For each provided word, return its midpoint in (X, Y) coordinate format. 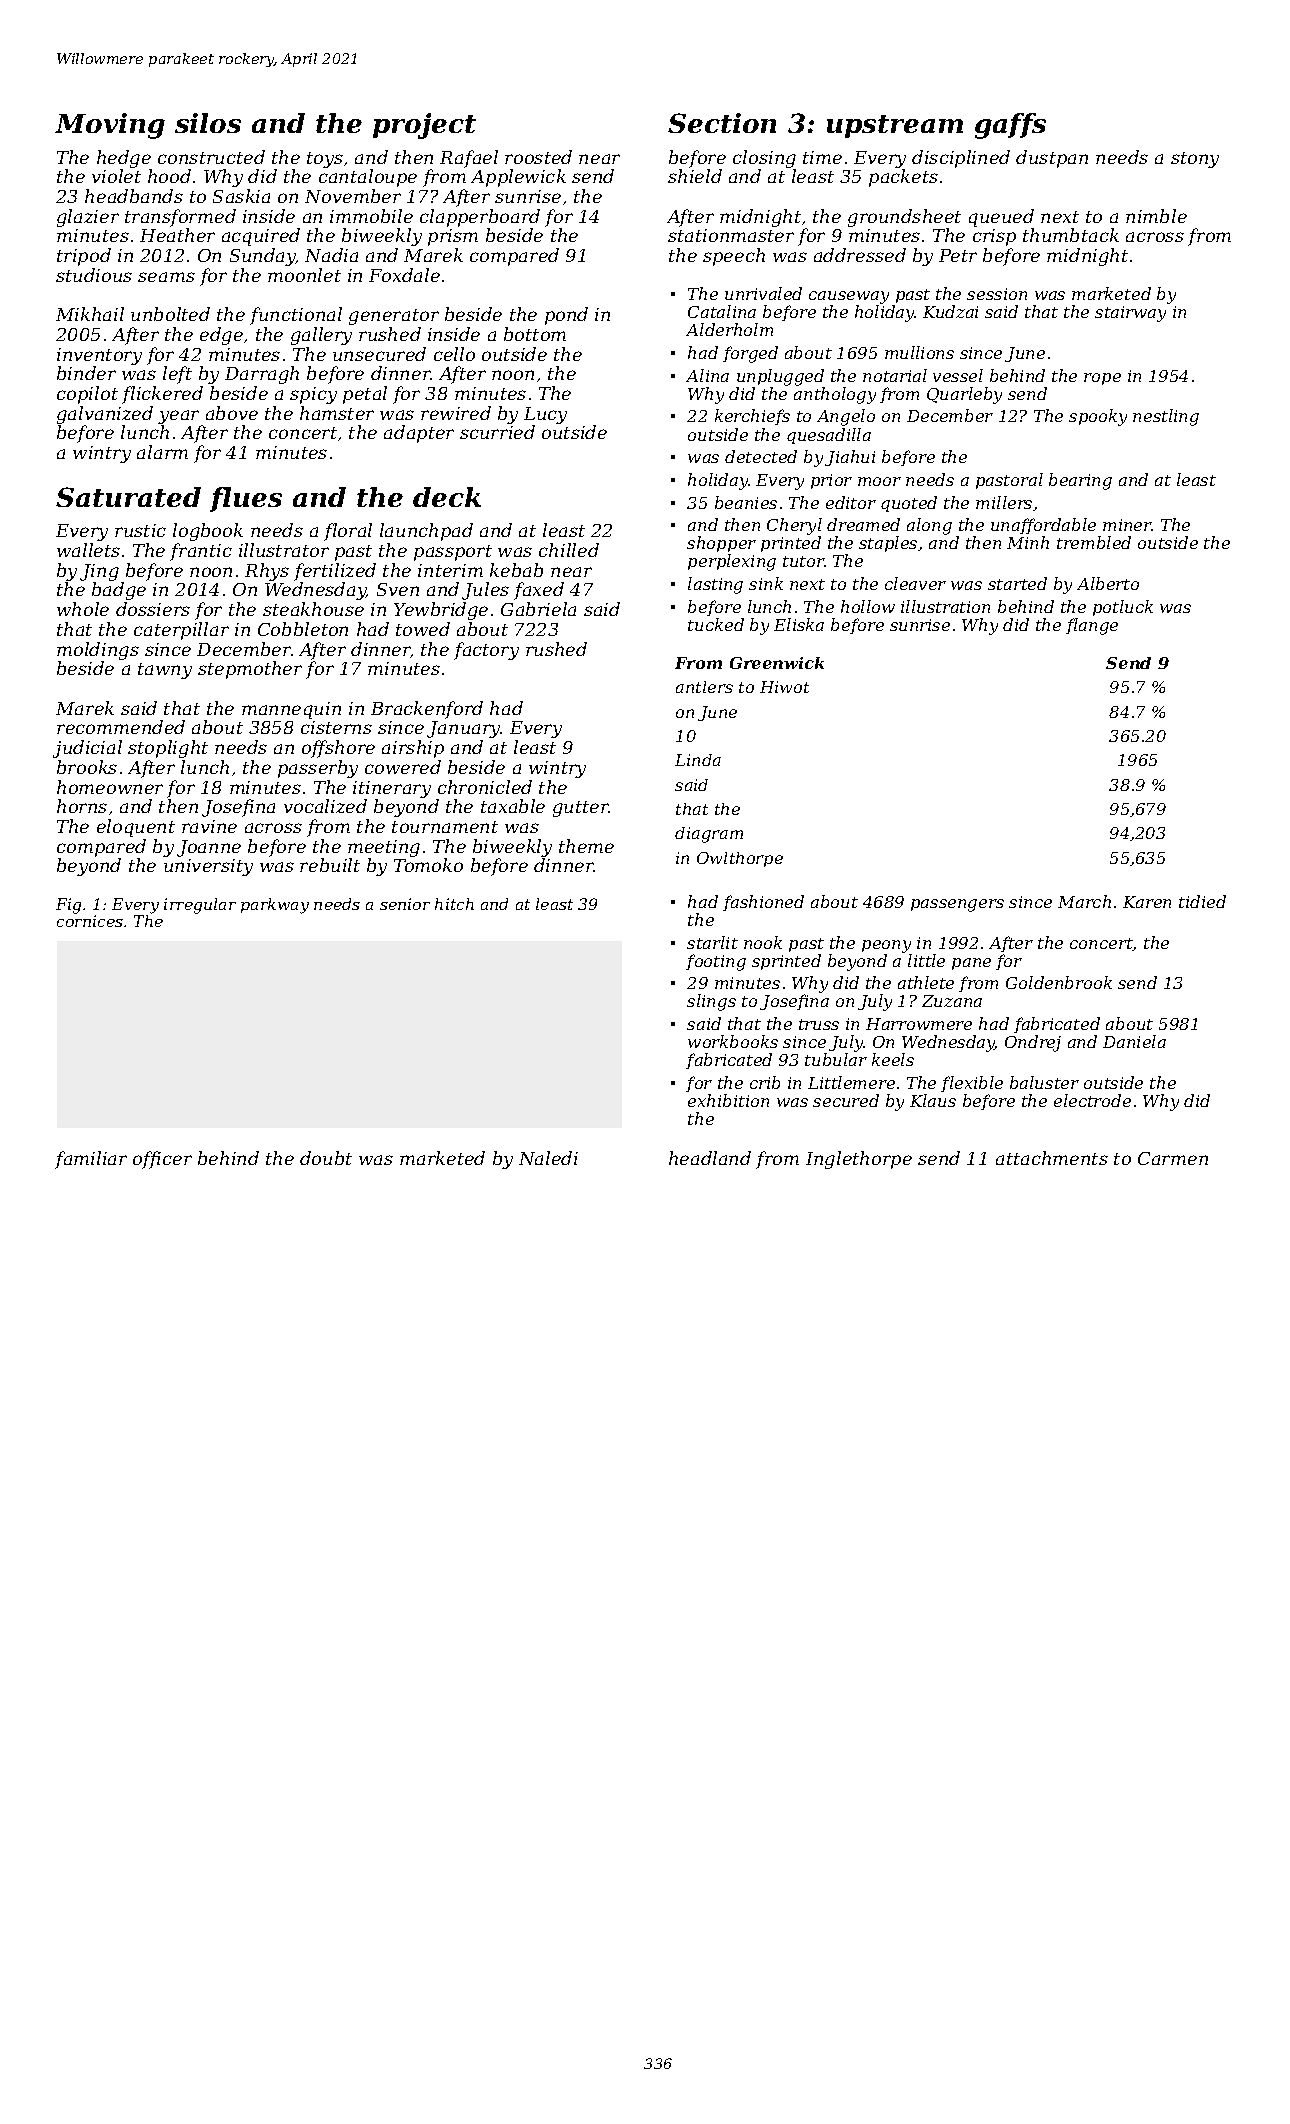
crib (765, 1082)
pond (566, 316)
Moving (110, 126)
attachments (1052, 1158)
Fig (68, 906)
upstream (895, 126)
